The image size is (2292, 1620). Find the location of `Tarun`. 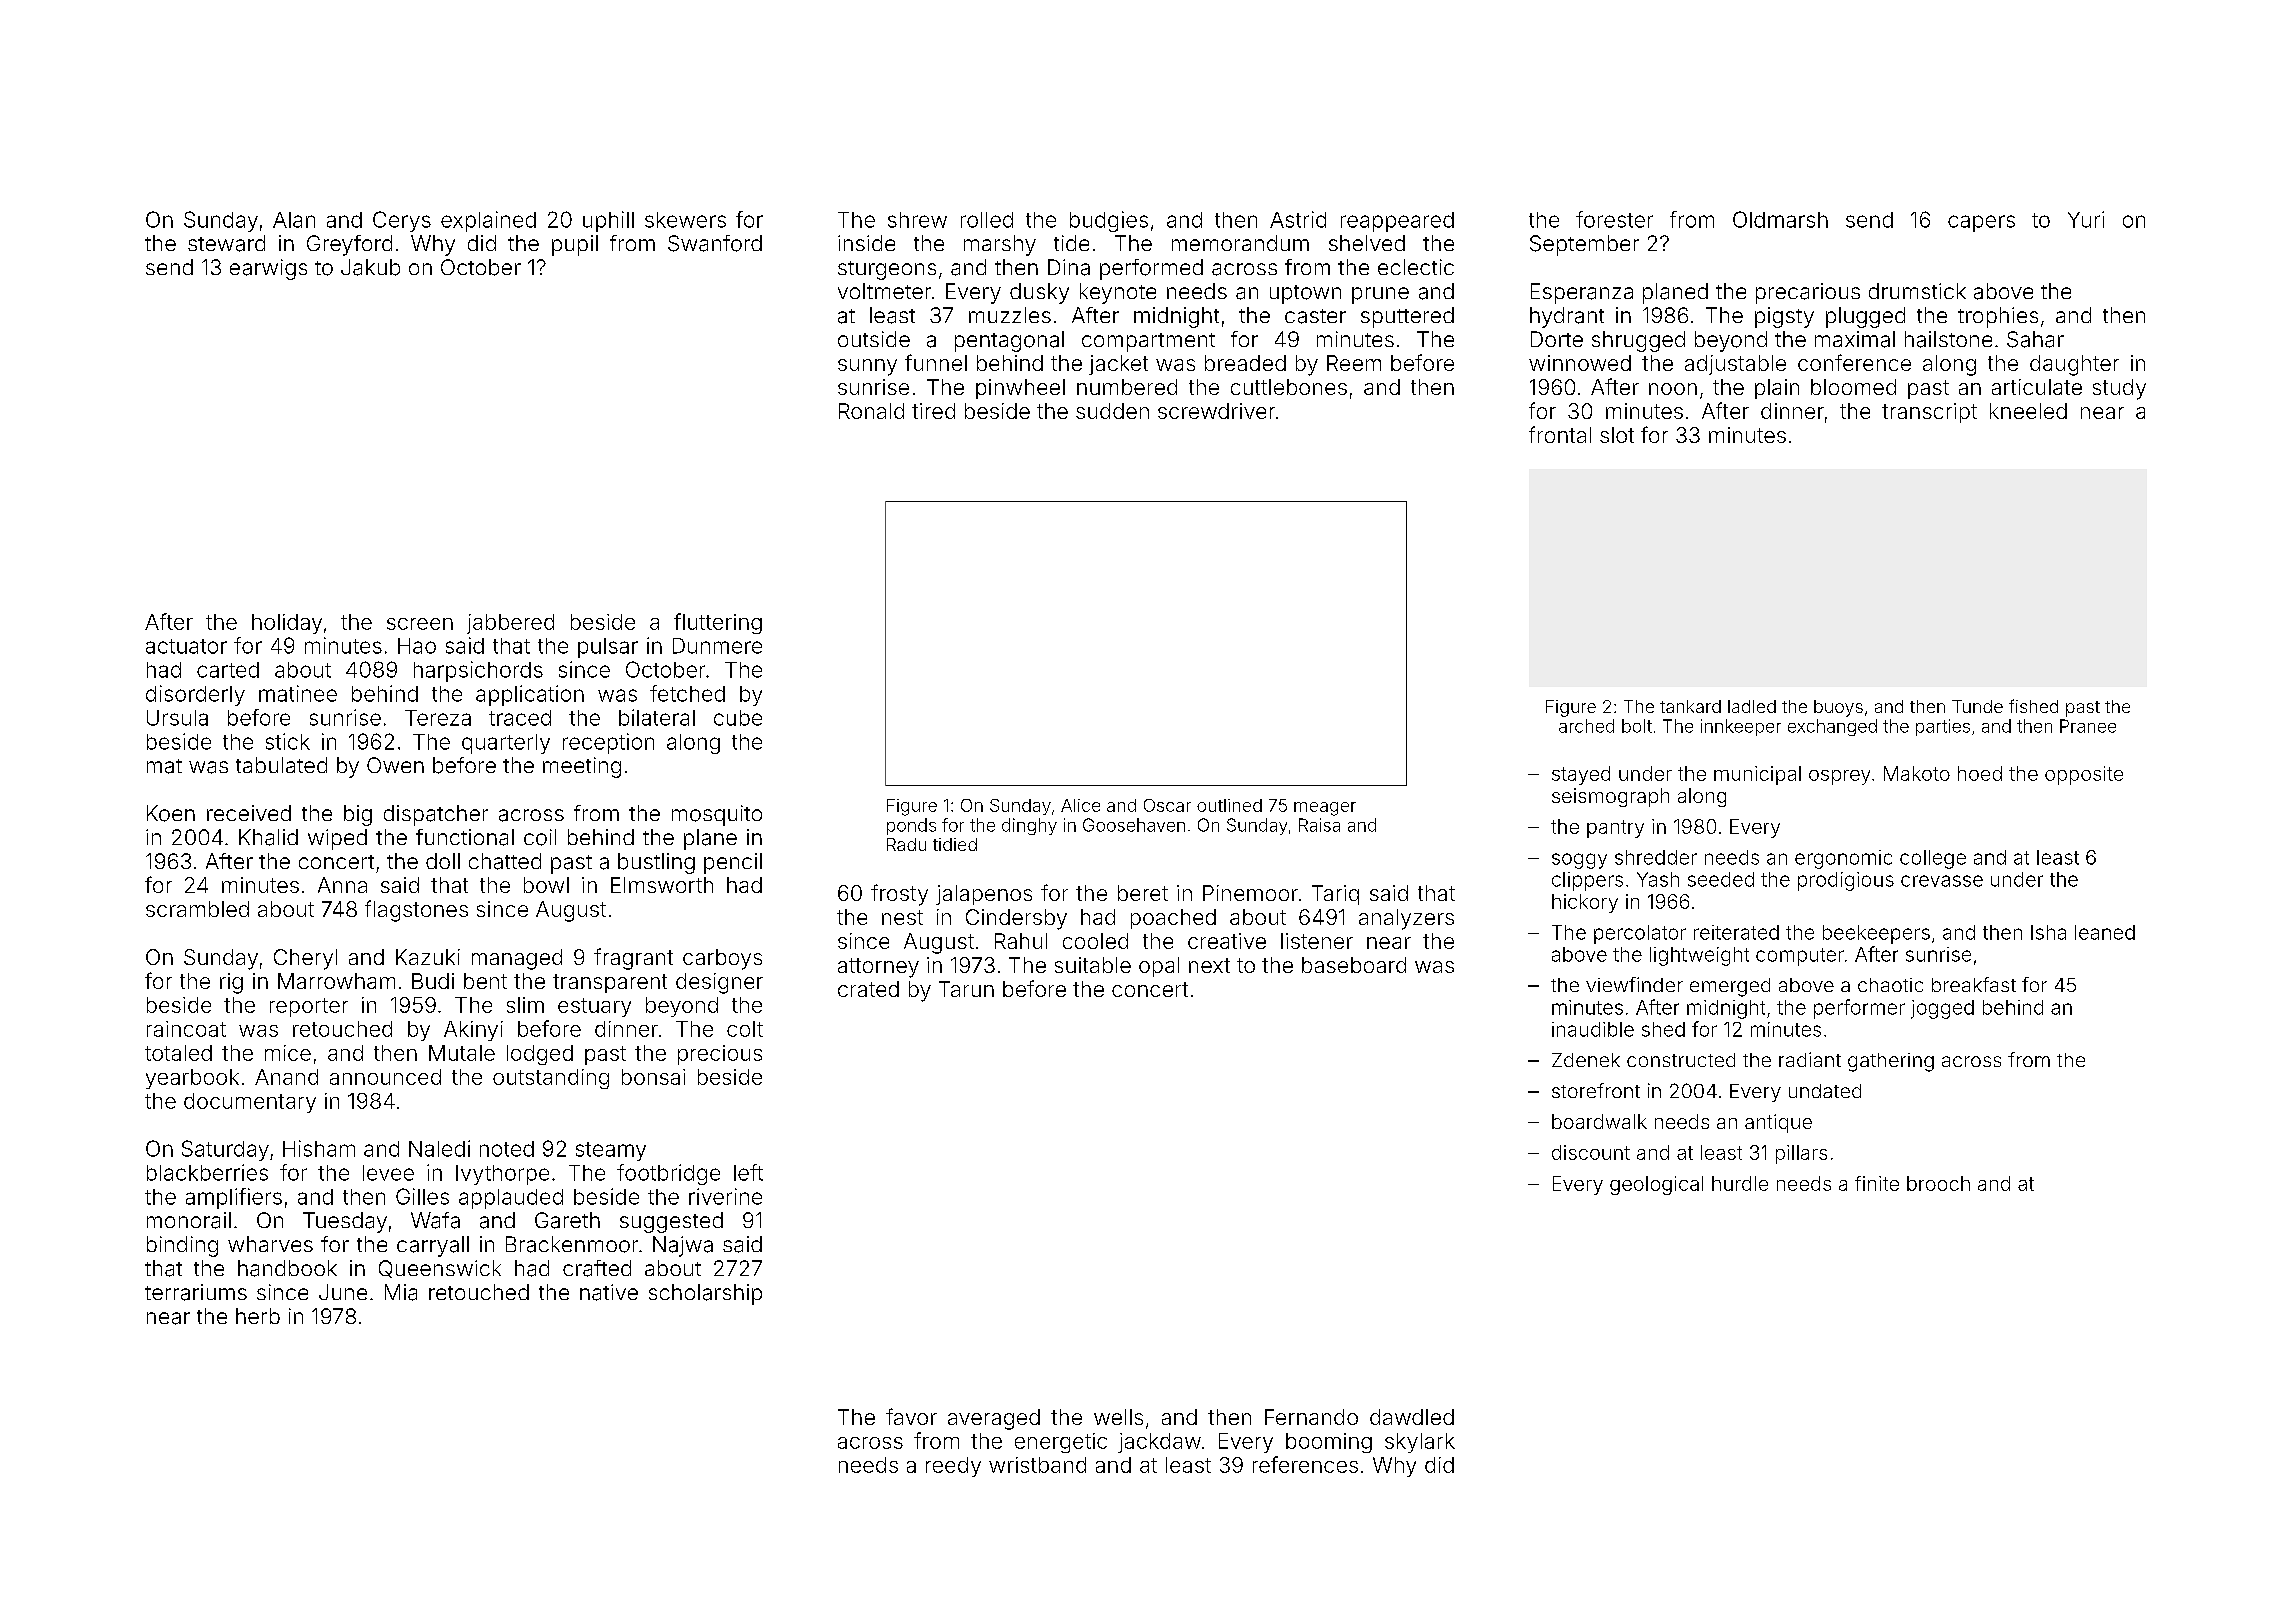

Tarun is located at coordinates (966, 989).
